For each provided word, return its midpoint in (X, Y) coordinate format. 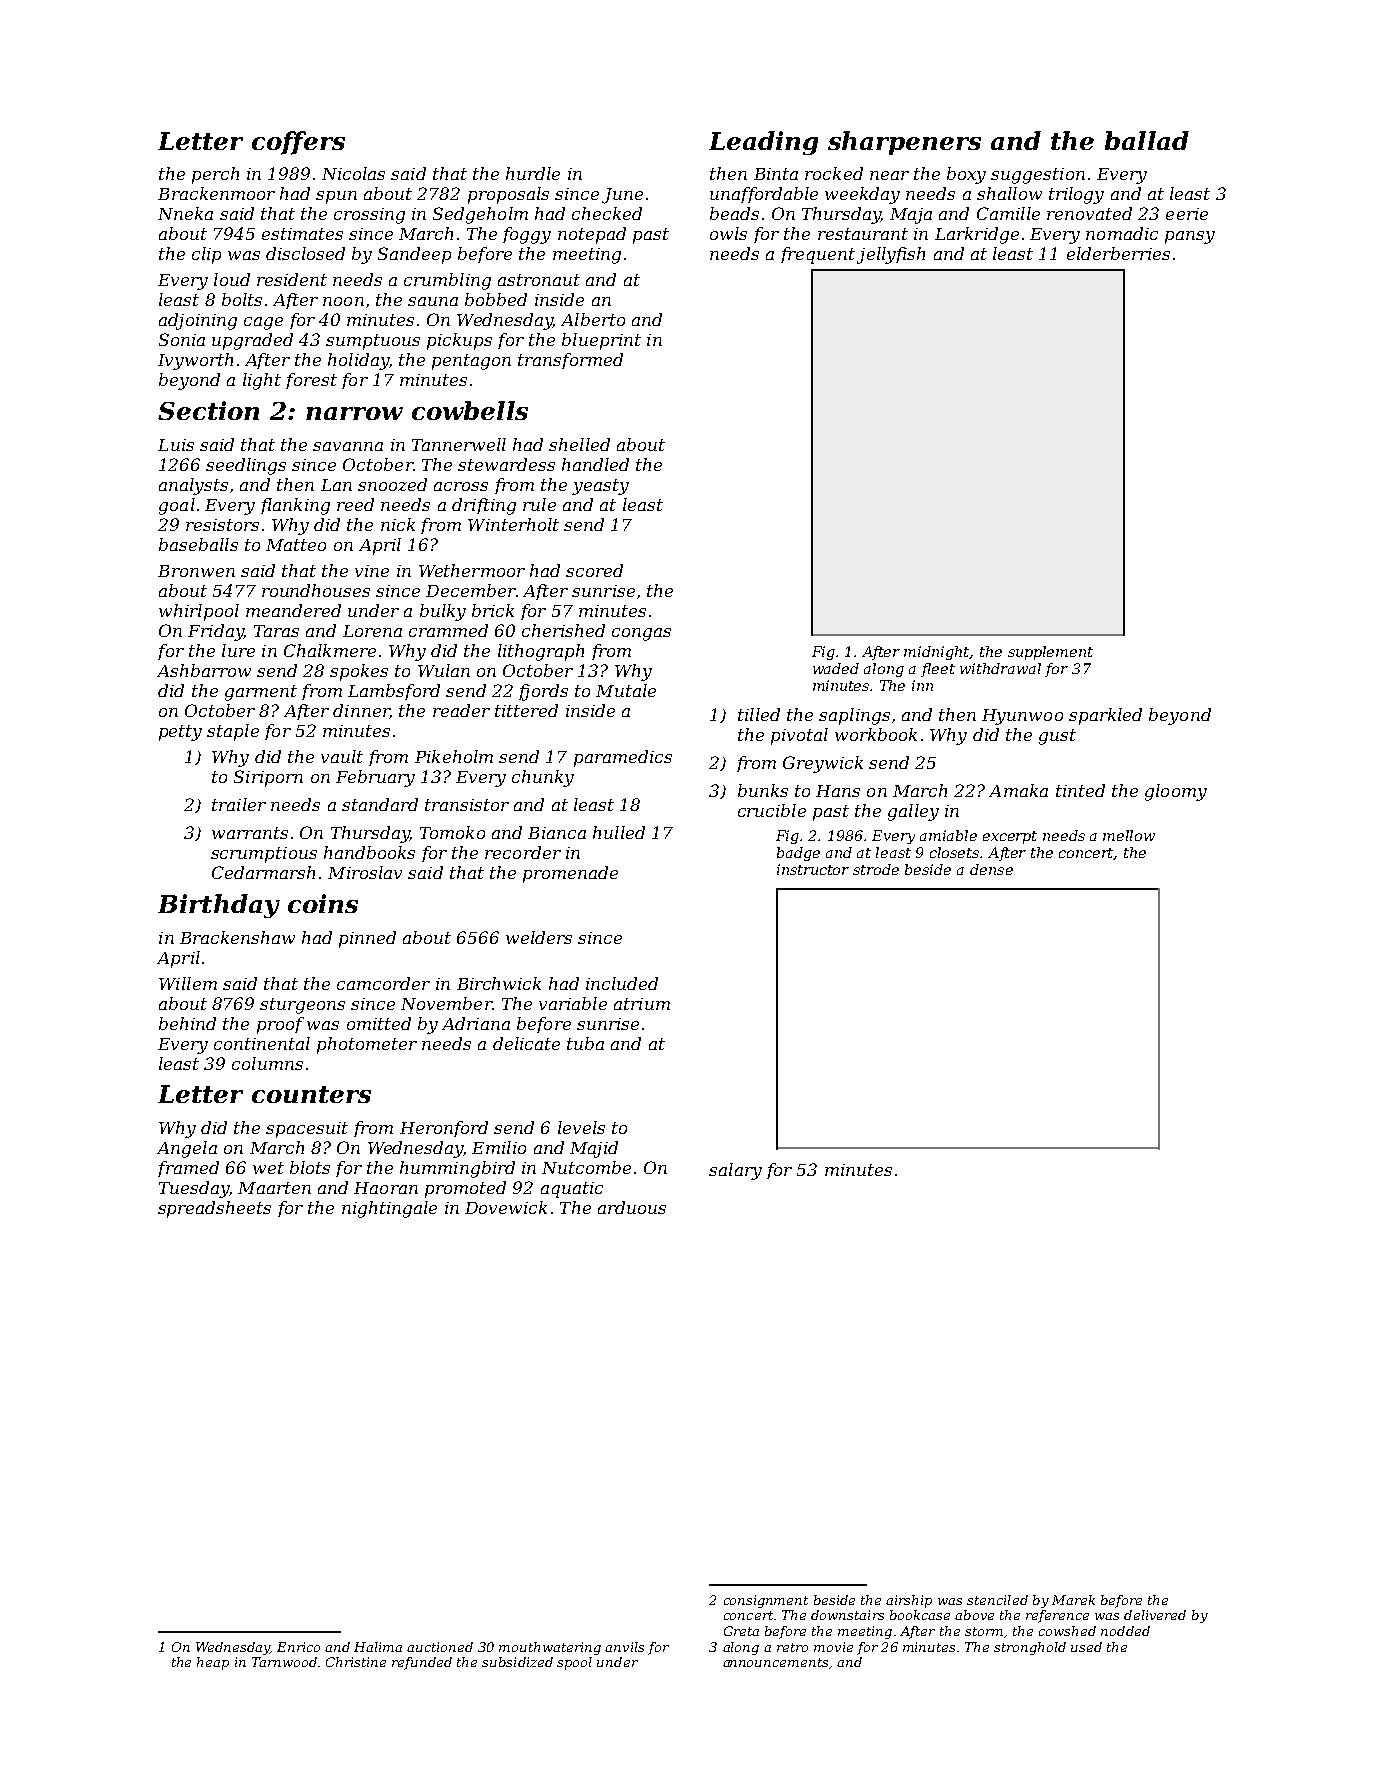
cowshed (1067, 1631)
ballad (1147, 140)
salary (735, 1171)
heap (213, 1663)
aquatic (572, 1190)
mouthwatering (550, 1648)
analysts (193, 486)
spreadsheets (214, 1209)
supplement (1050, 653)
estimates (302, 234)
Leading (763, 143)
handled (595, 464)
